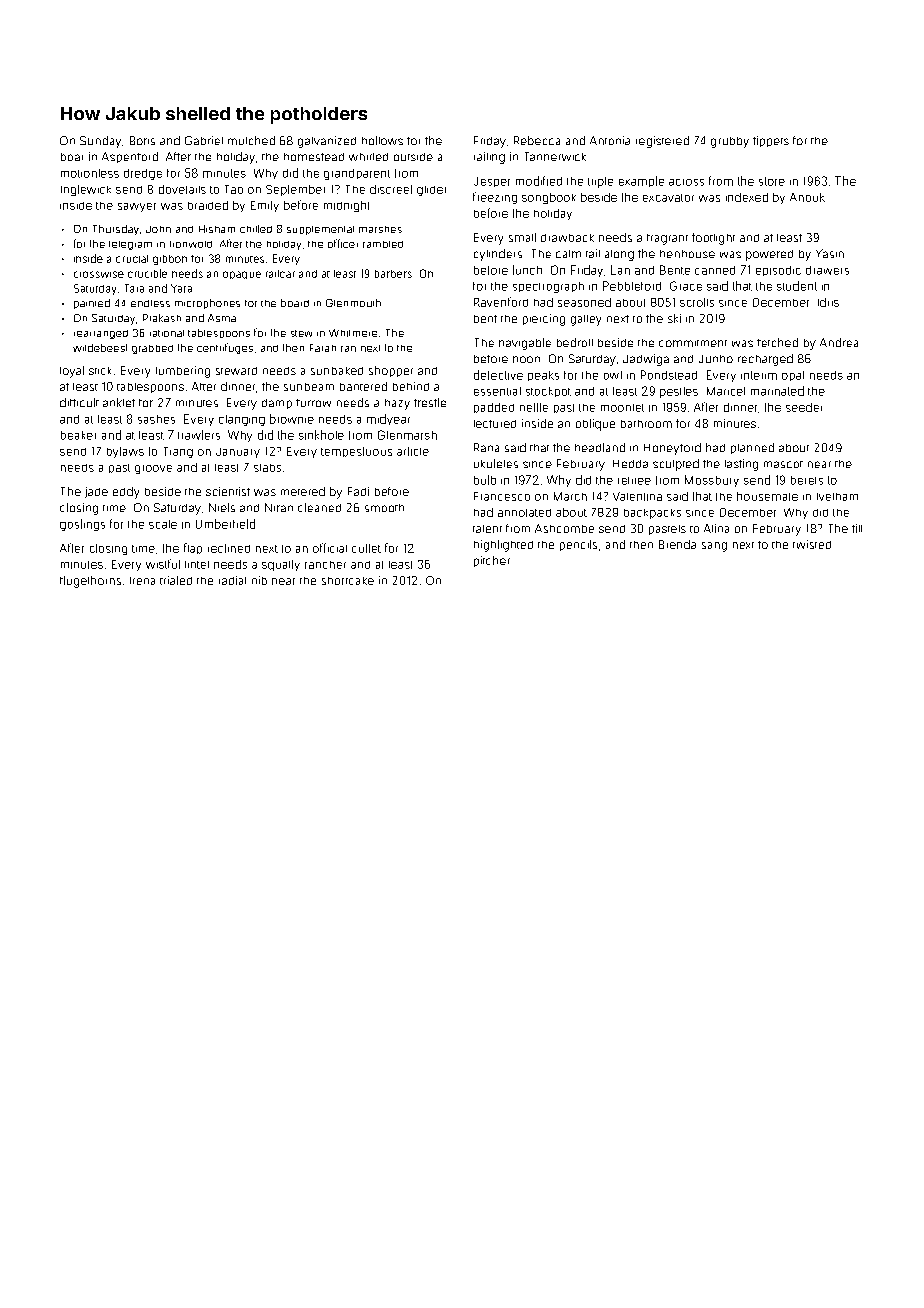 This screenshot has height=1308, width=924. What do you see at coordinates (726, 391) in the screenshot?
I see `Maricel` at bounding box center [726, 391].
